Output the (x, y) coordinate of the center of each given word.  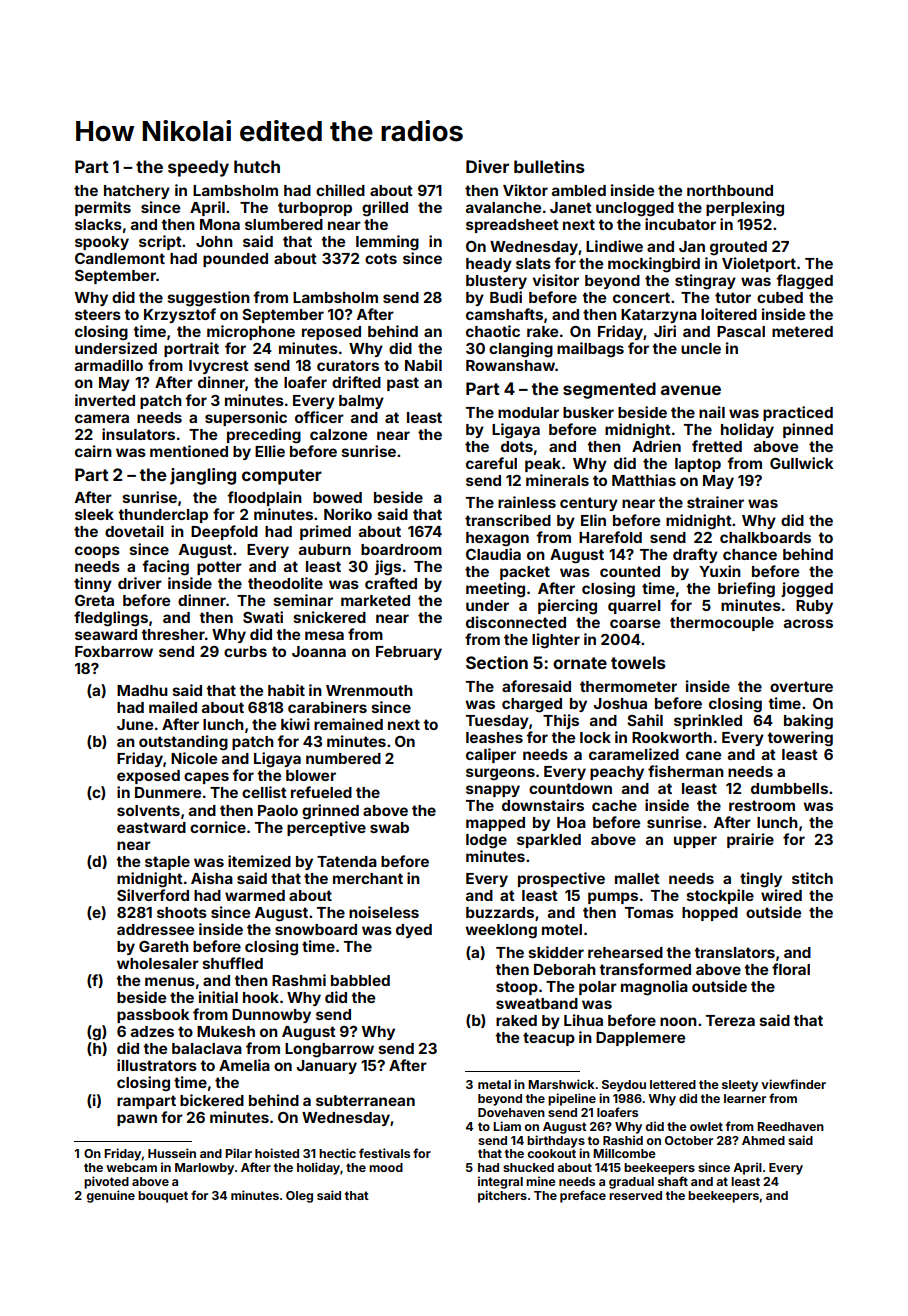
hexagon (497, 539)
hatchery (137, 192)
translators (734, 952)
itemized (259, 861)
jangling (203, 476)
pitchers (502, 1196)
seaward (106, 634)
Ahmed (763, 1140)
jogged (807, 590)
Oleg (299, 1197)
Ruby (814, 607)
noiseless (384, 912)
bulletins (549, 166)
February (409, 653)
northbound (730, 190)
